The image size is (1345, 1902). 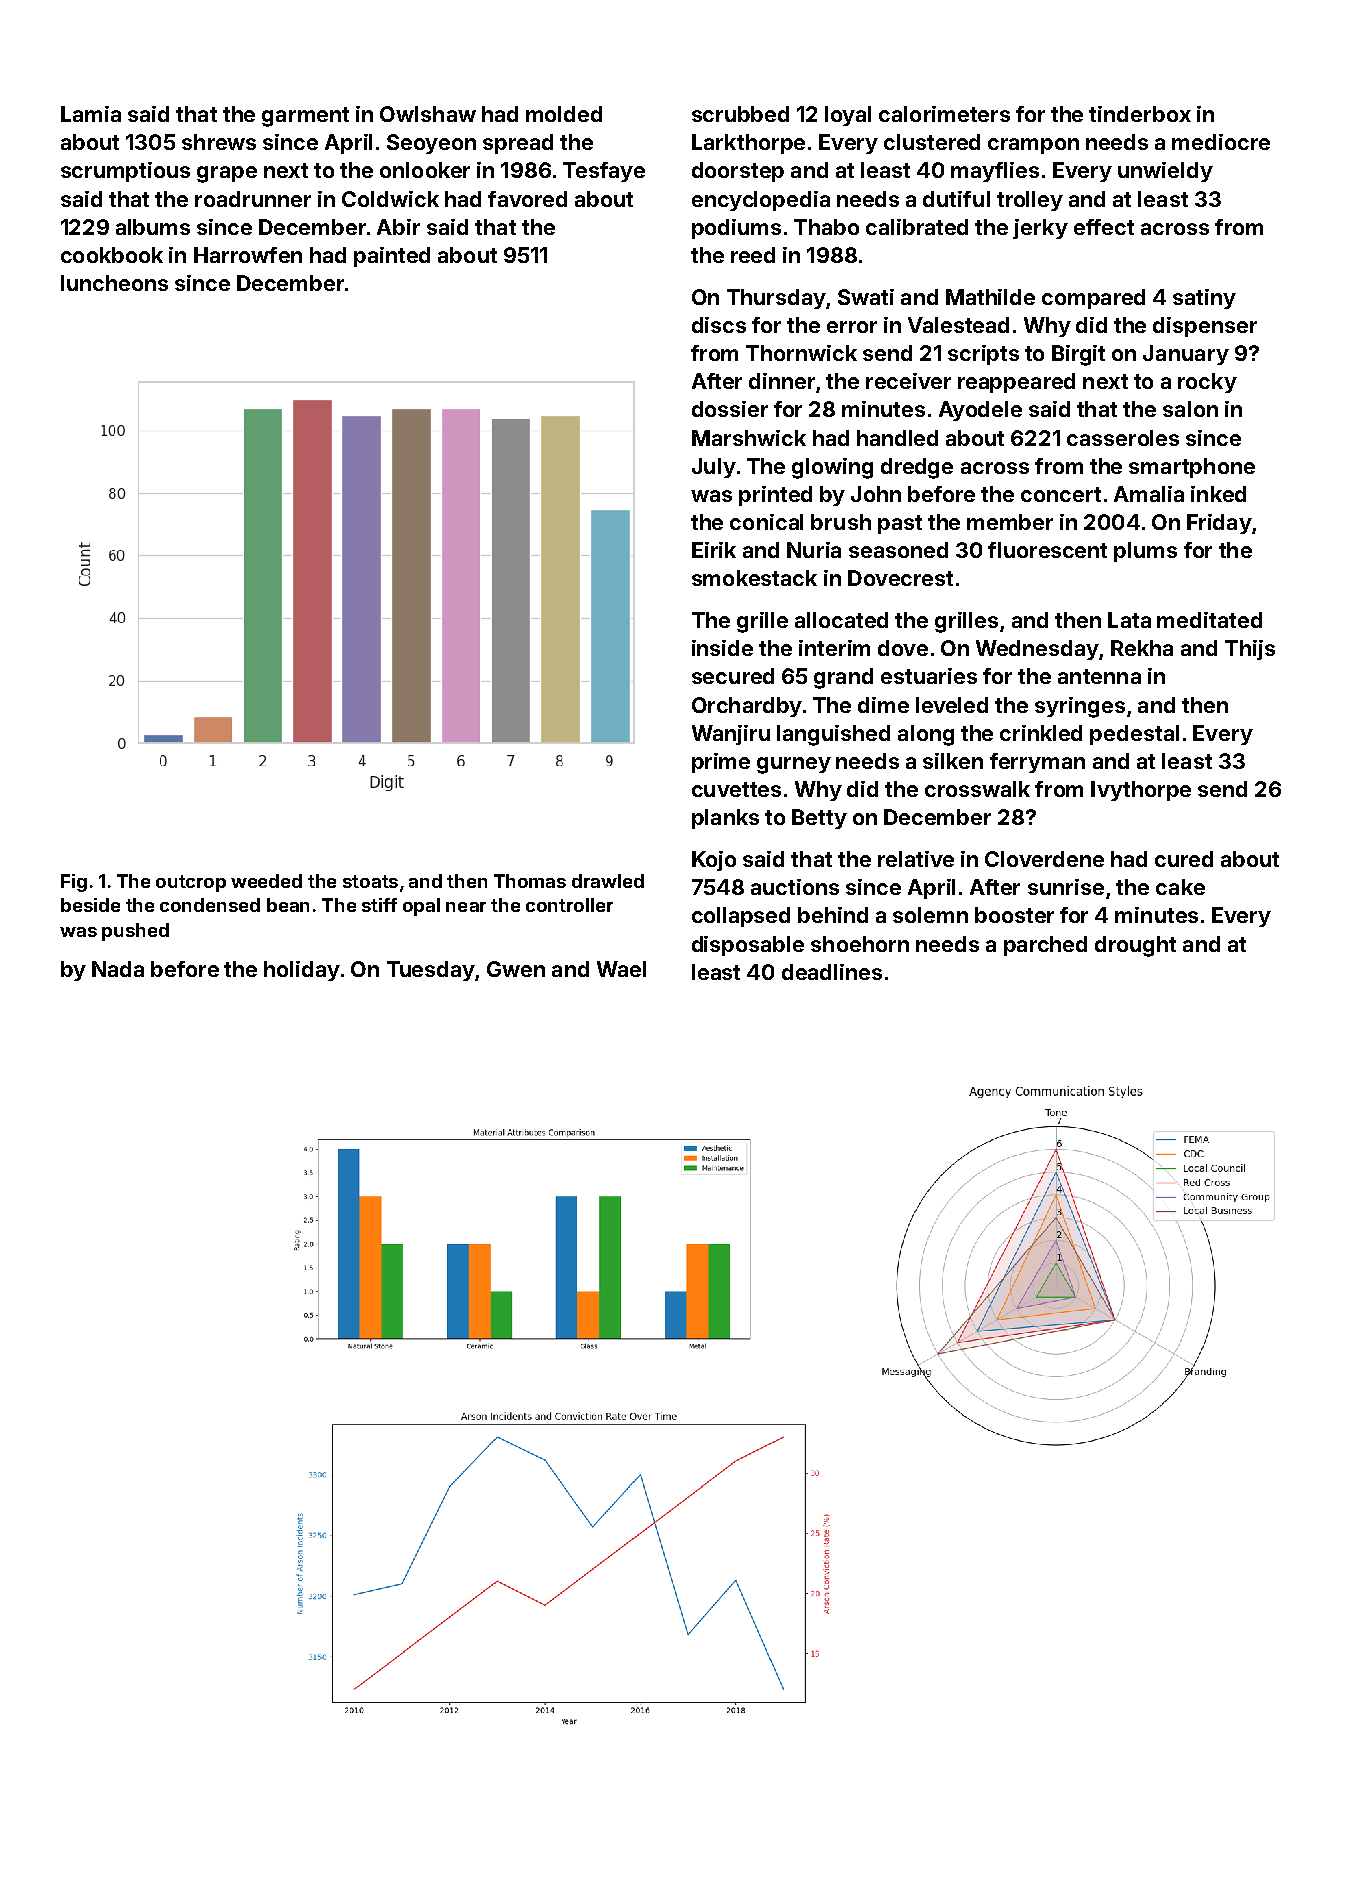 I want to click on rocky, so click(x=1207, y=383).
